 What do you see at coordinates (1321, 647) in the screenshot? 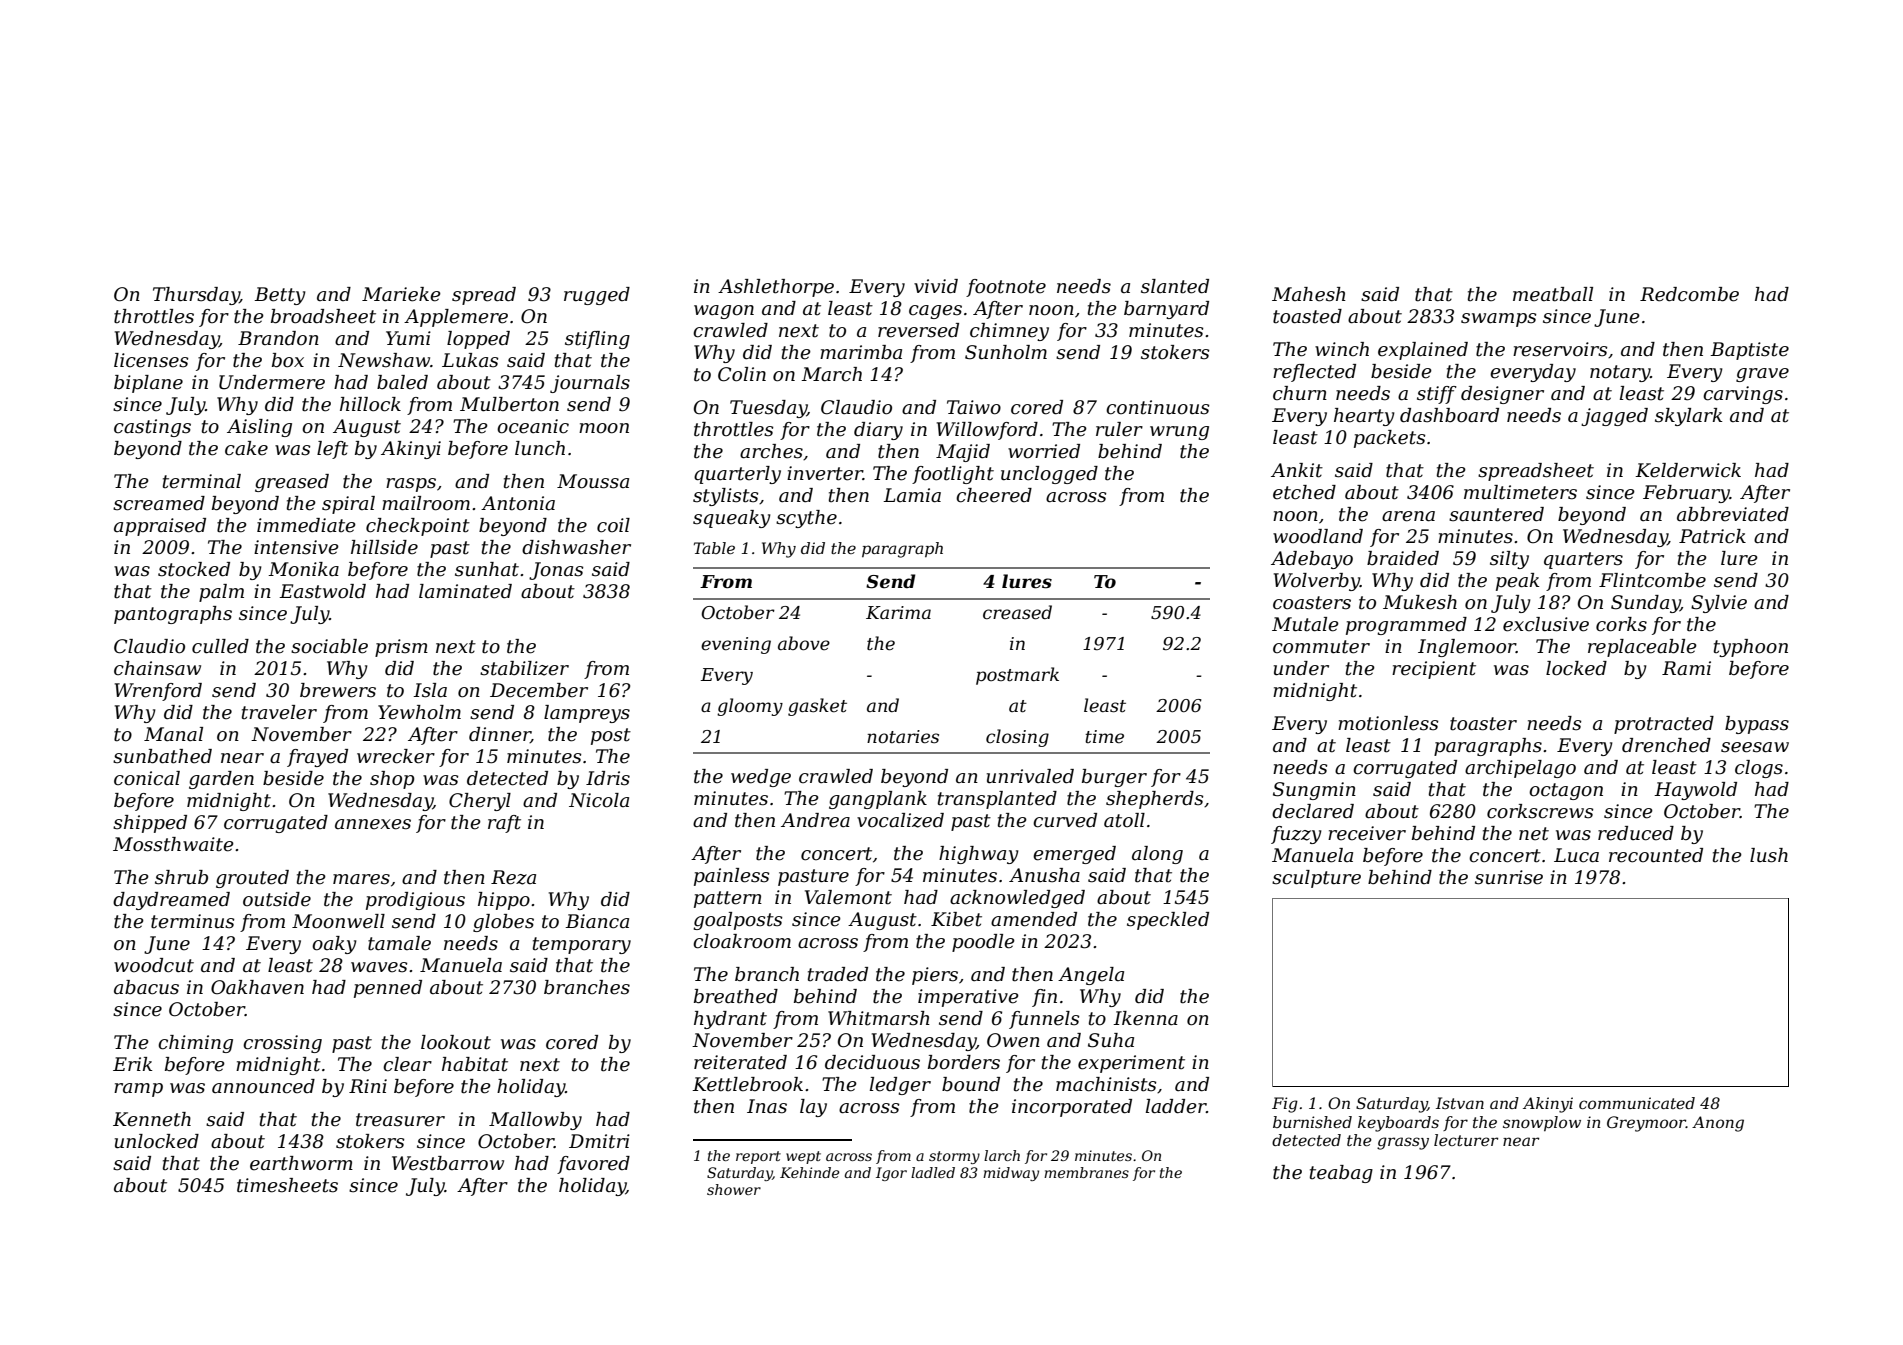
I see `commuter` at bounding box center [1321, 647].
